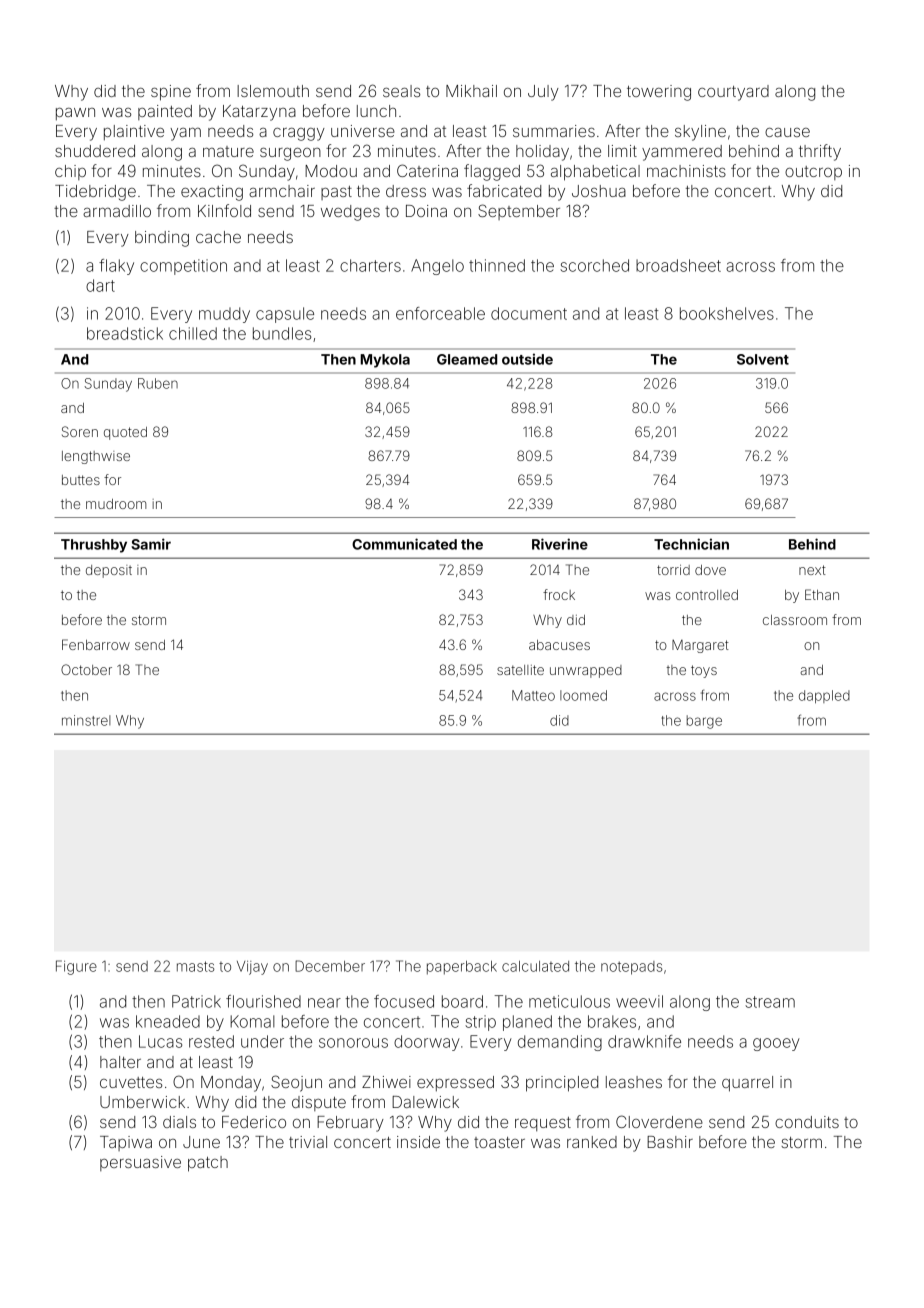  What do you see at coordinates (632, 968) in the document?
I see `notepads` at bounding box center [632, 968].
